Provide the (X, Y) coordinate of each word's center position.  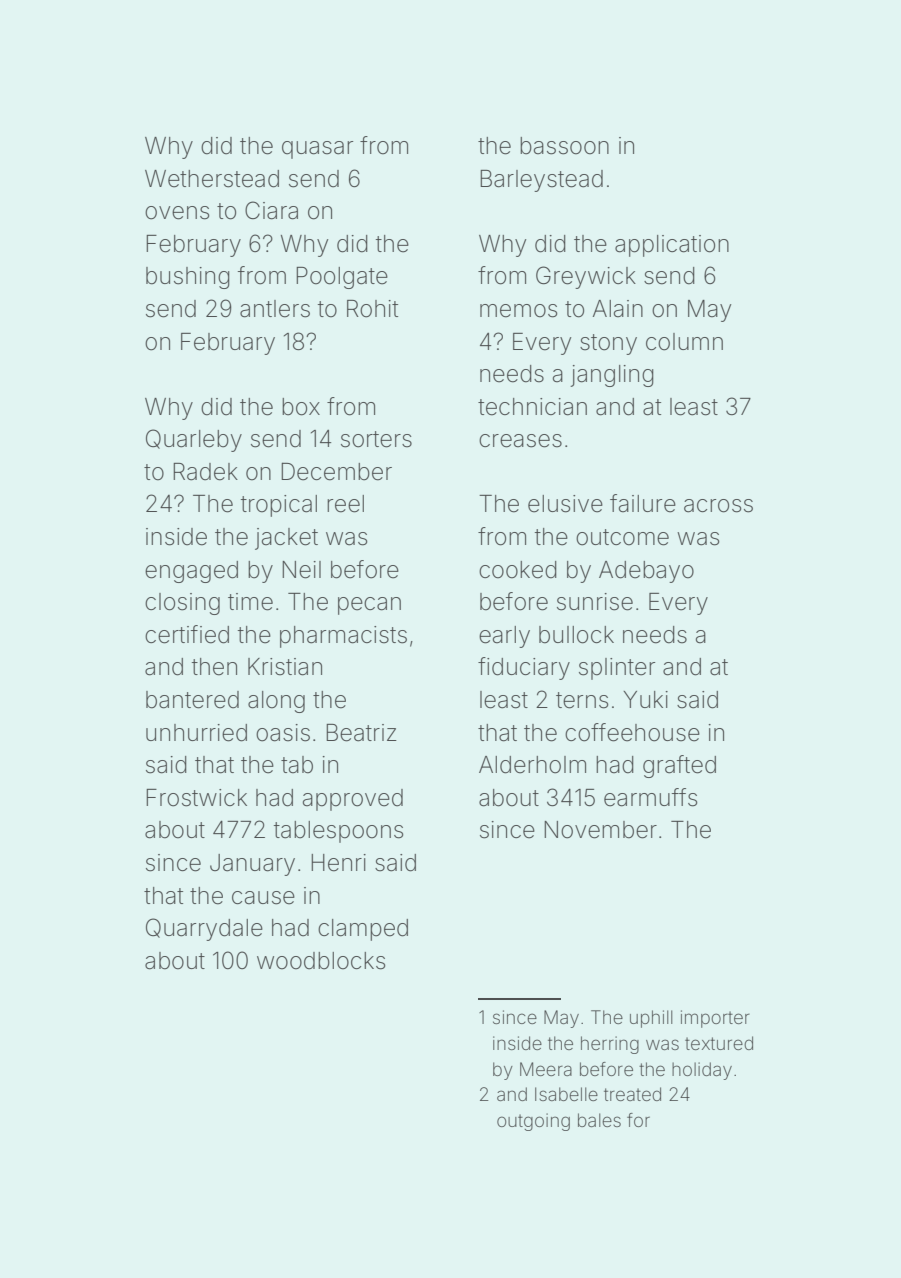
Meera (546, 1069)
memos (519, 311)
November (600, 830)
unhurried (196, 733)
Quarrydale (204, 929)
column (684, 342)
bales (599, 1120)
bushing (188, 278)
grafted (679, 766)
